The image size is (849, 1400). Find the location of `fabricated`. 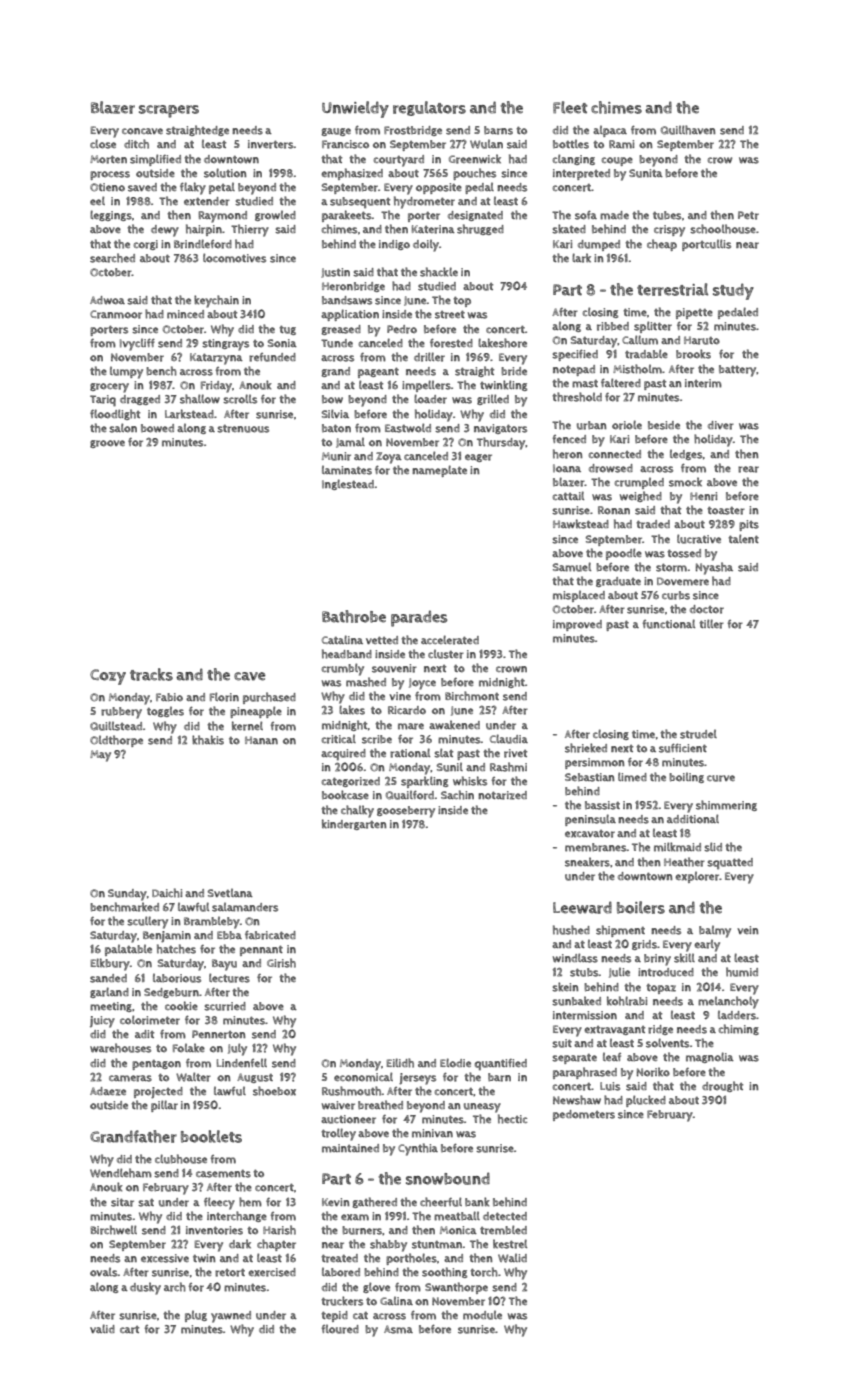

fabricated is located at coordinates (270, 935).
